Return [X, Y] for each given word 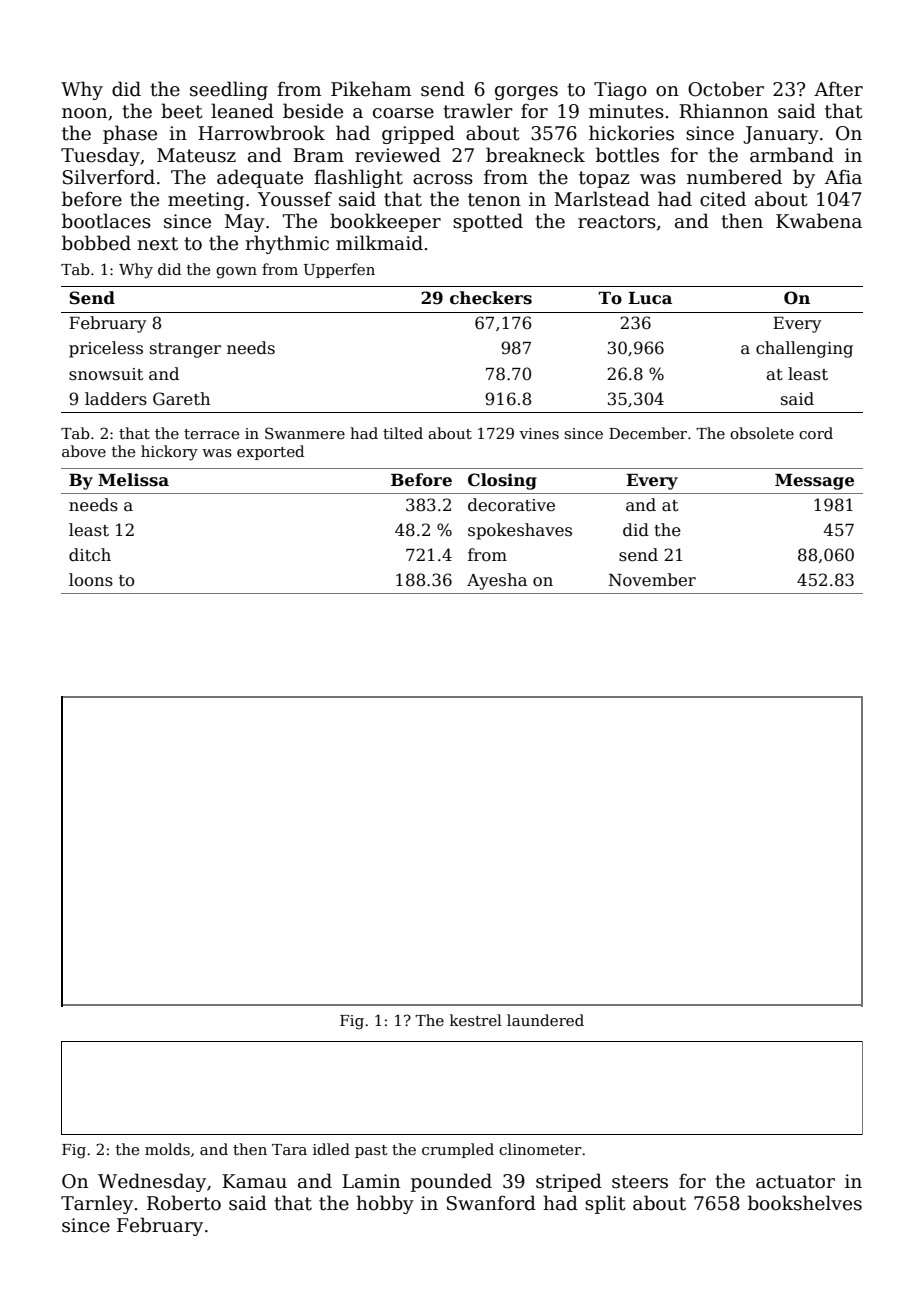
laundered [545, 1020]
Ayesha [497, 581]
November [652, 580]
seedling [229, 90]
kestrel [476, 1020]
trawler [478, 111]
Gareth [181, 399]
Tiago [620, 91]
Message [814, 482]
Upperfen [339, 270]
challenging [804, 349]
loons [91, 580]
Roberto [184, 1203]
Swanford [491, 1203]
